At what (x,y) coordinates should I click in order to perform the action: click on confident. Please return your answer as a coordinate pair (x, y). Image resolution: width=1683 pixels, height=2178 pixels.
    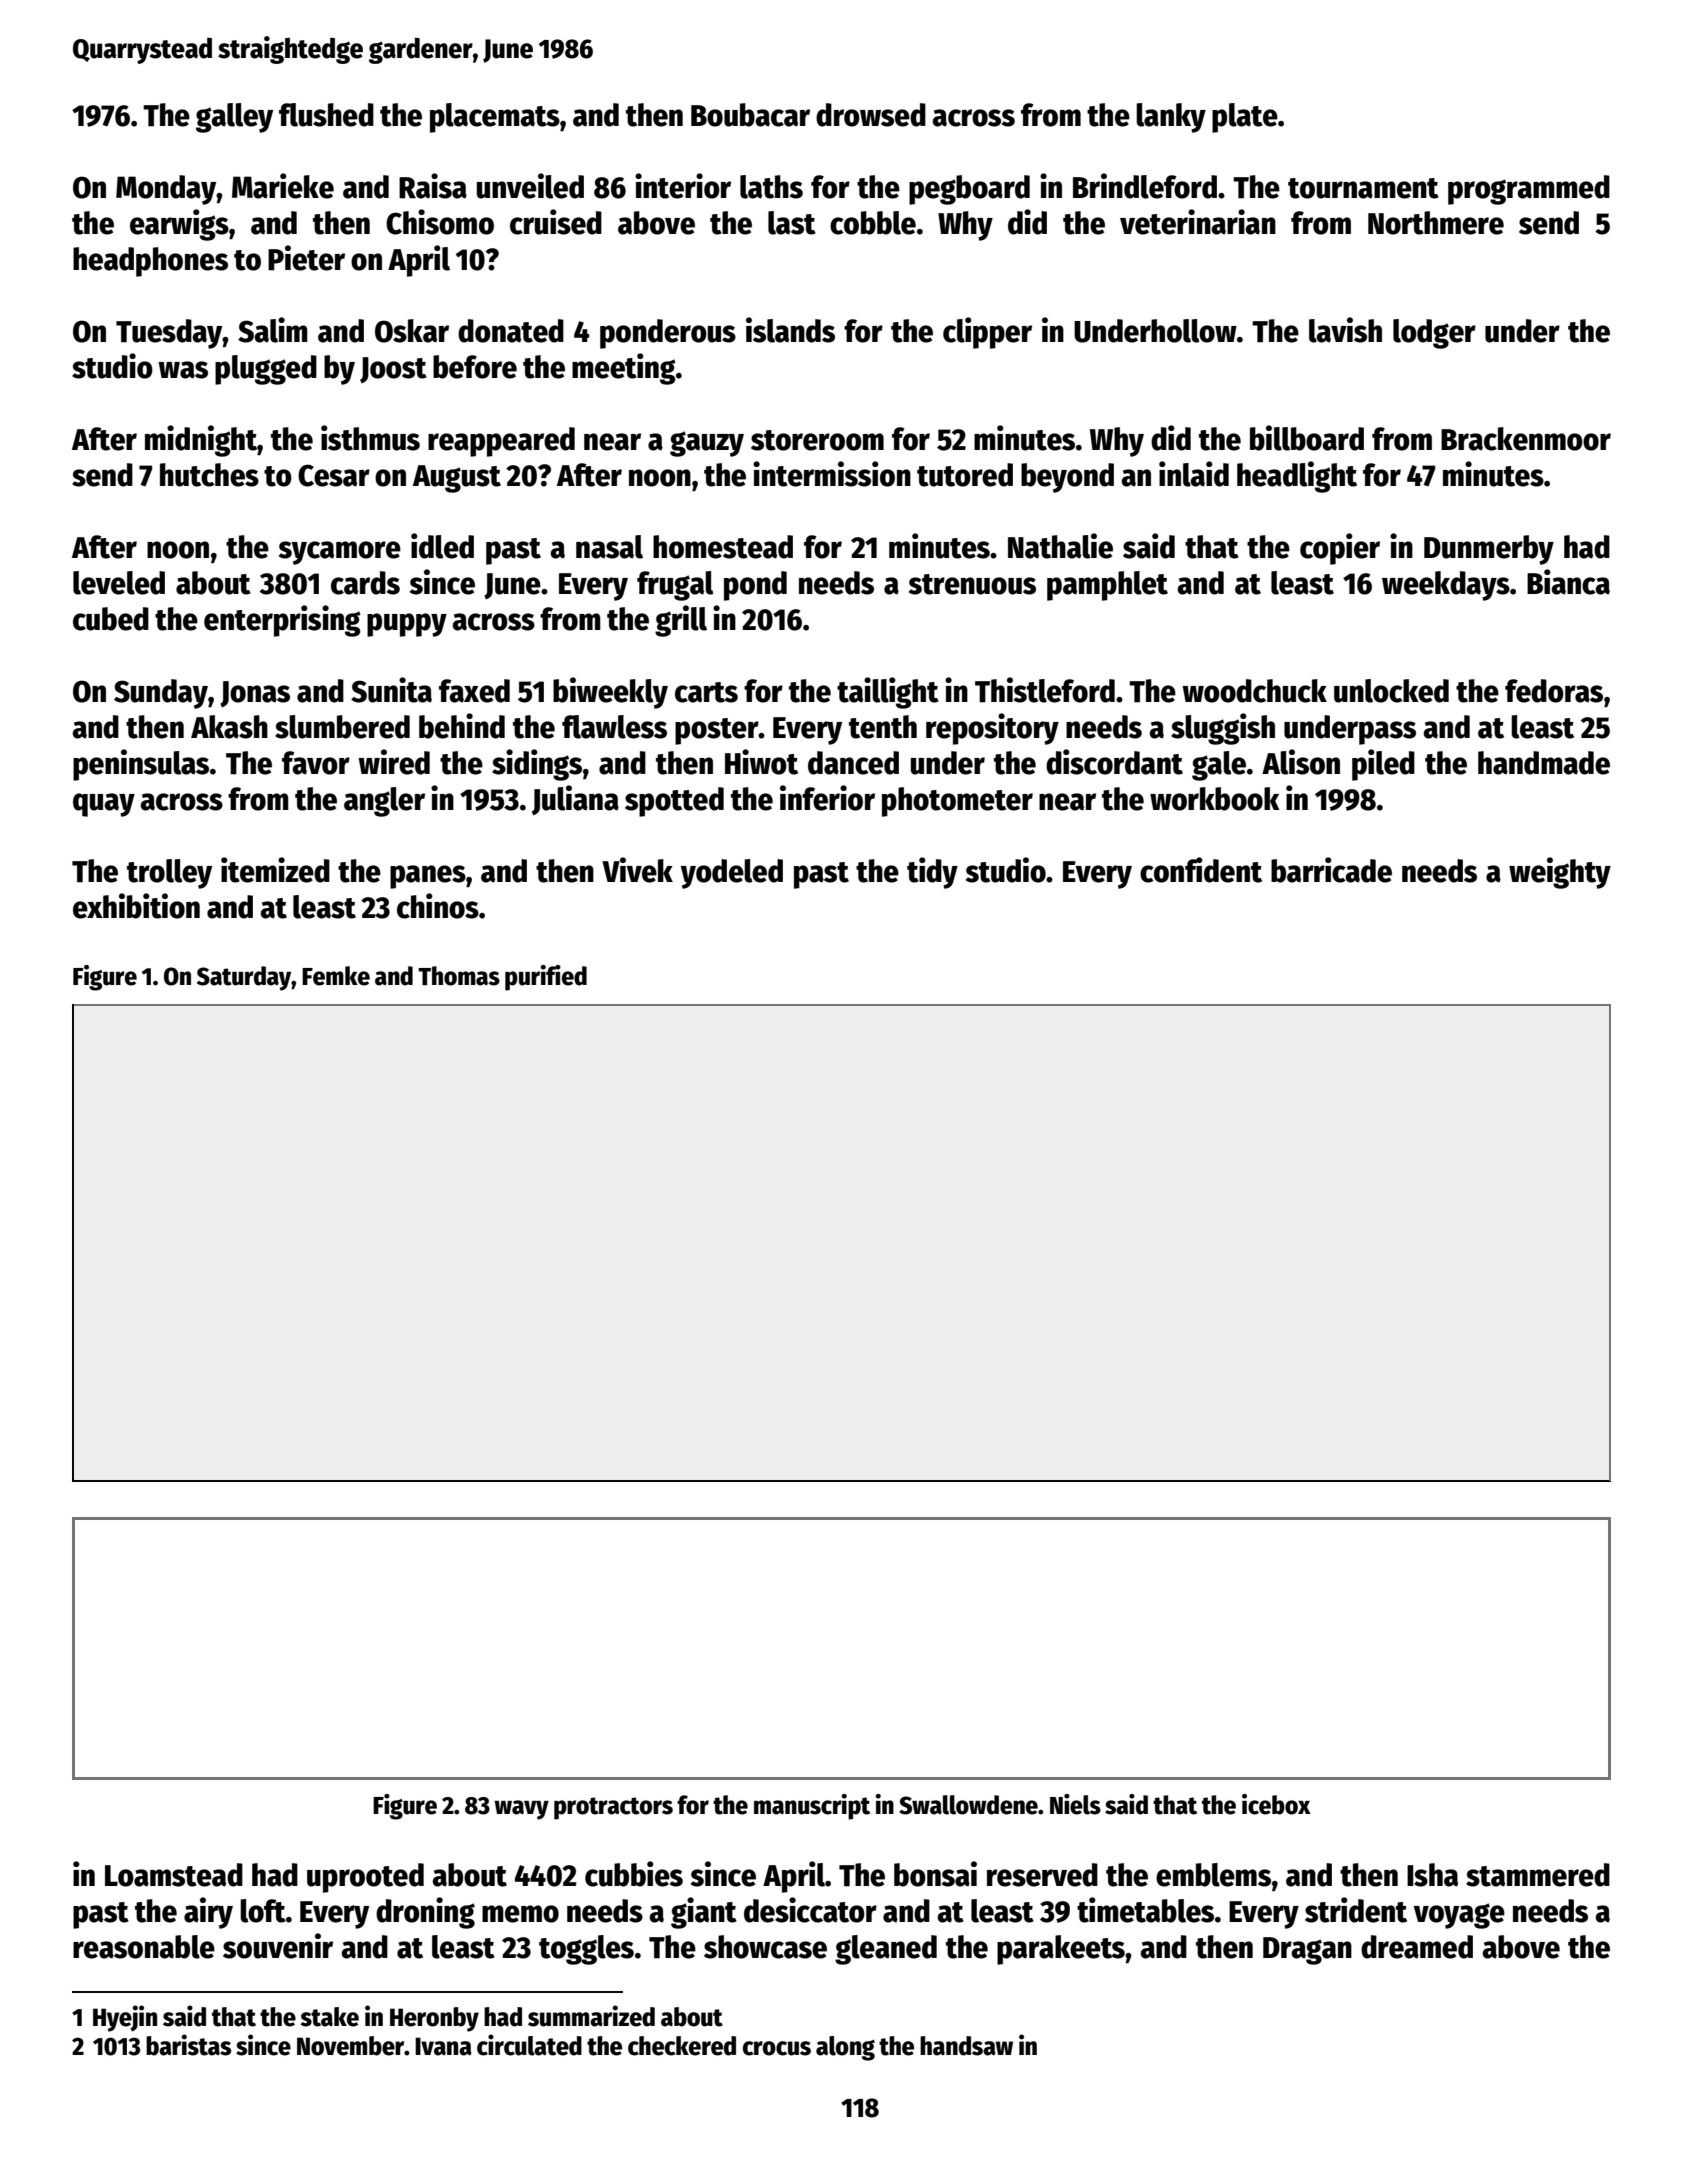
    Looking at the image, I should click on (1201, 870).
